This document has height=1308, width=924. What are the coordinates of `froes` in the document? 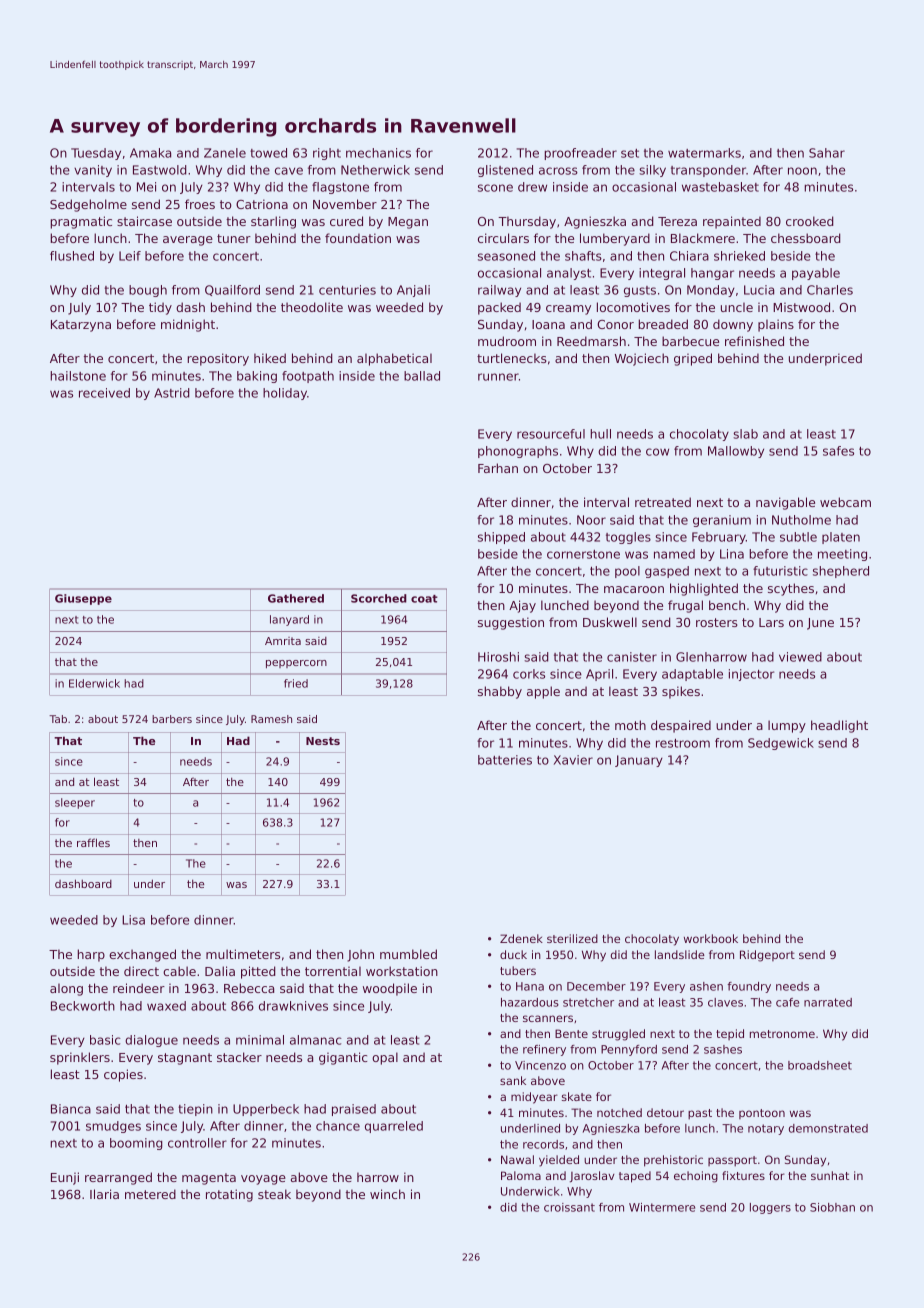 It's located at (200, 204).
